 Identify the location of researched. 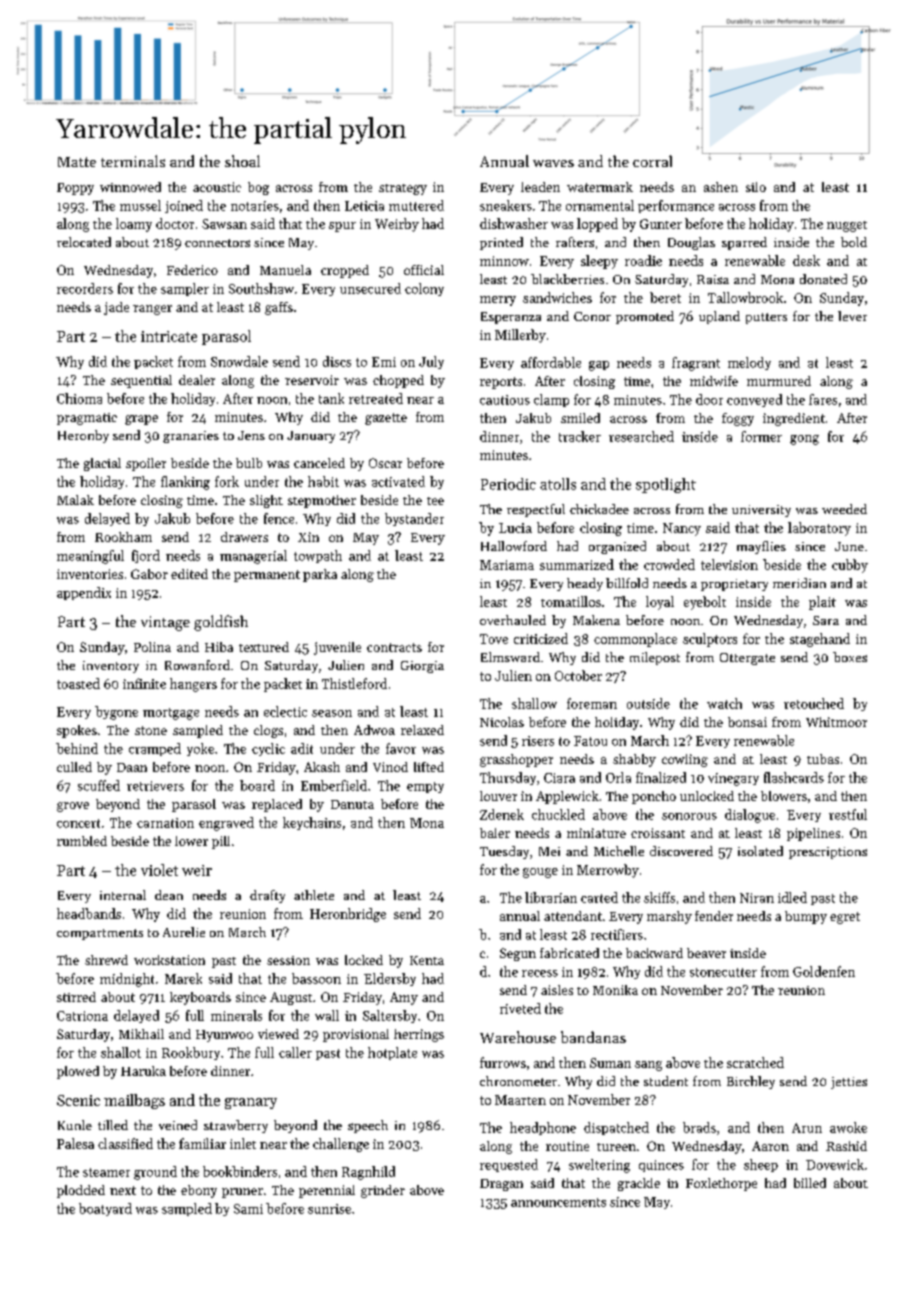
(641, 436).
